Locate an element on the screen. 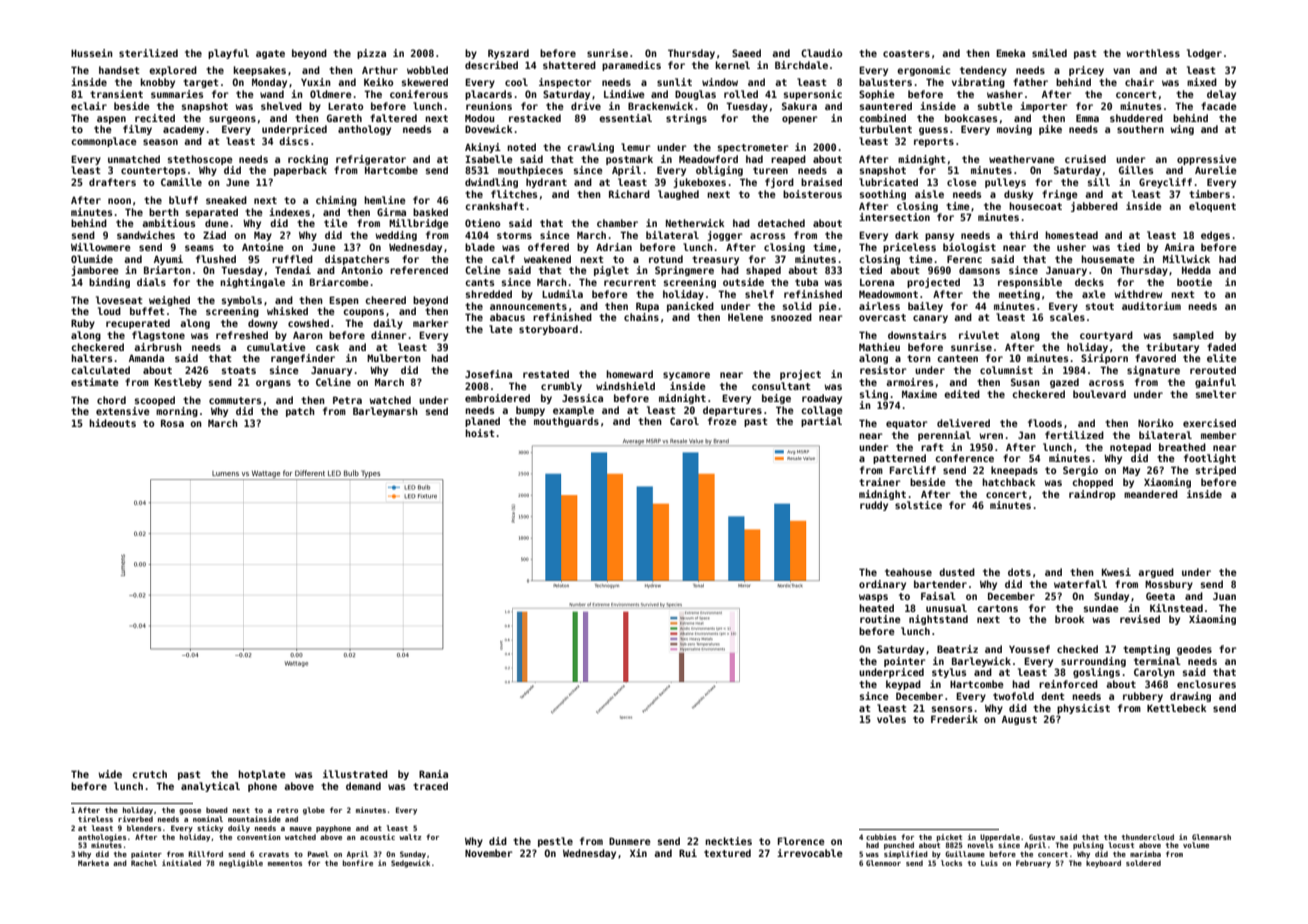 This screenshot has width=1308, height=924. solstice is located at coordinates (918, 505).
